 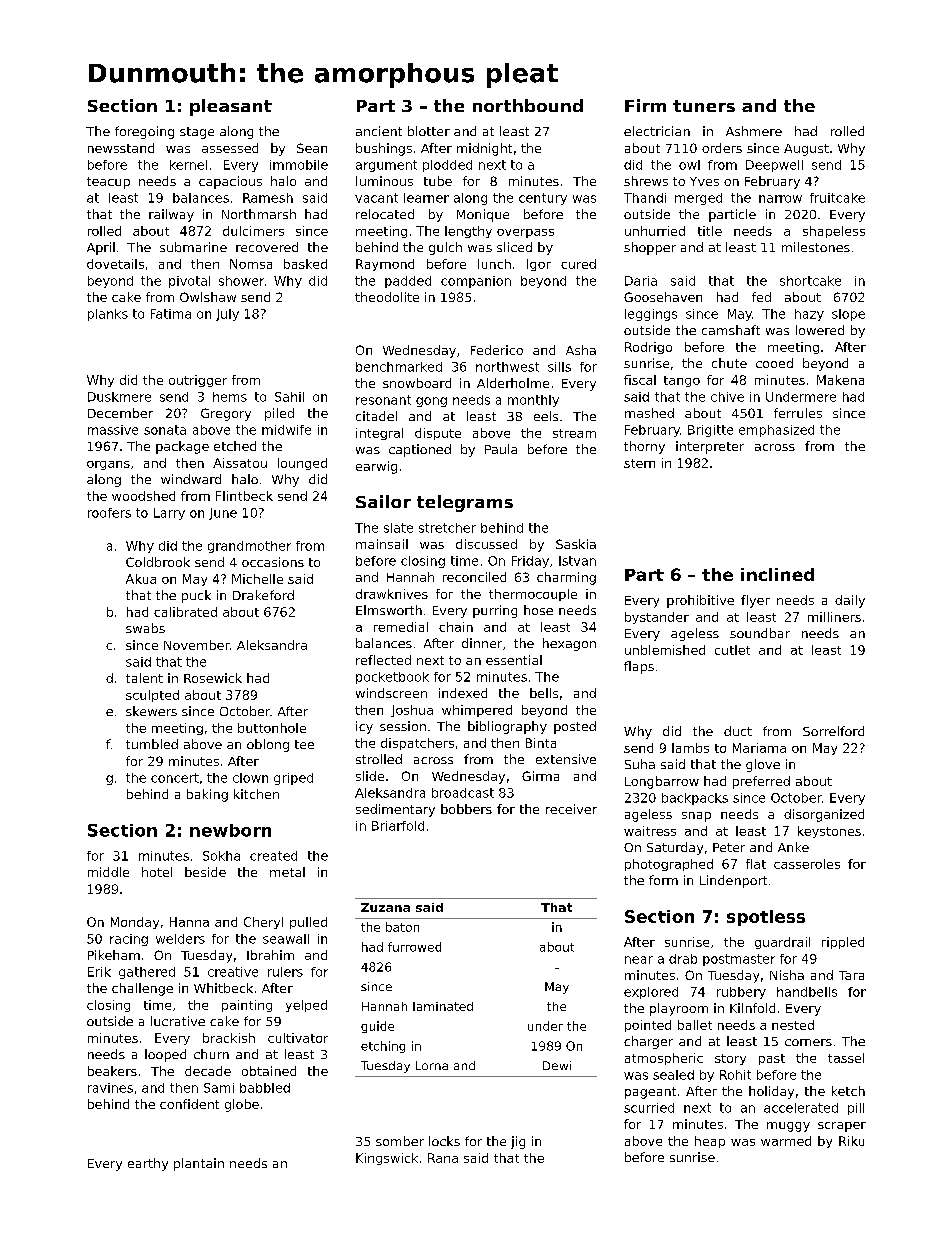 I want to click on tuners, so click(x=704, y=106).
